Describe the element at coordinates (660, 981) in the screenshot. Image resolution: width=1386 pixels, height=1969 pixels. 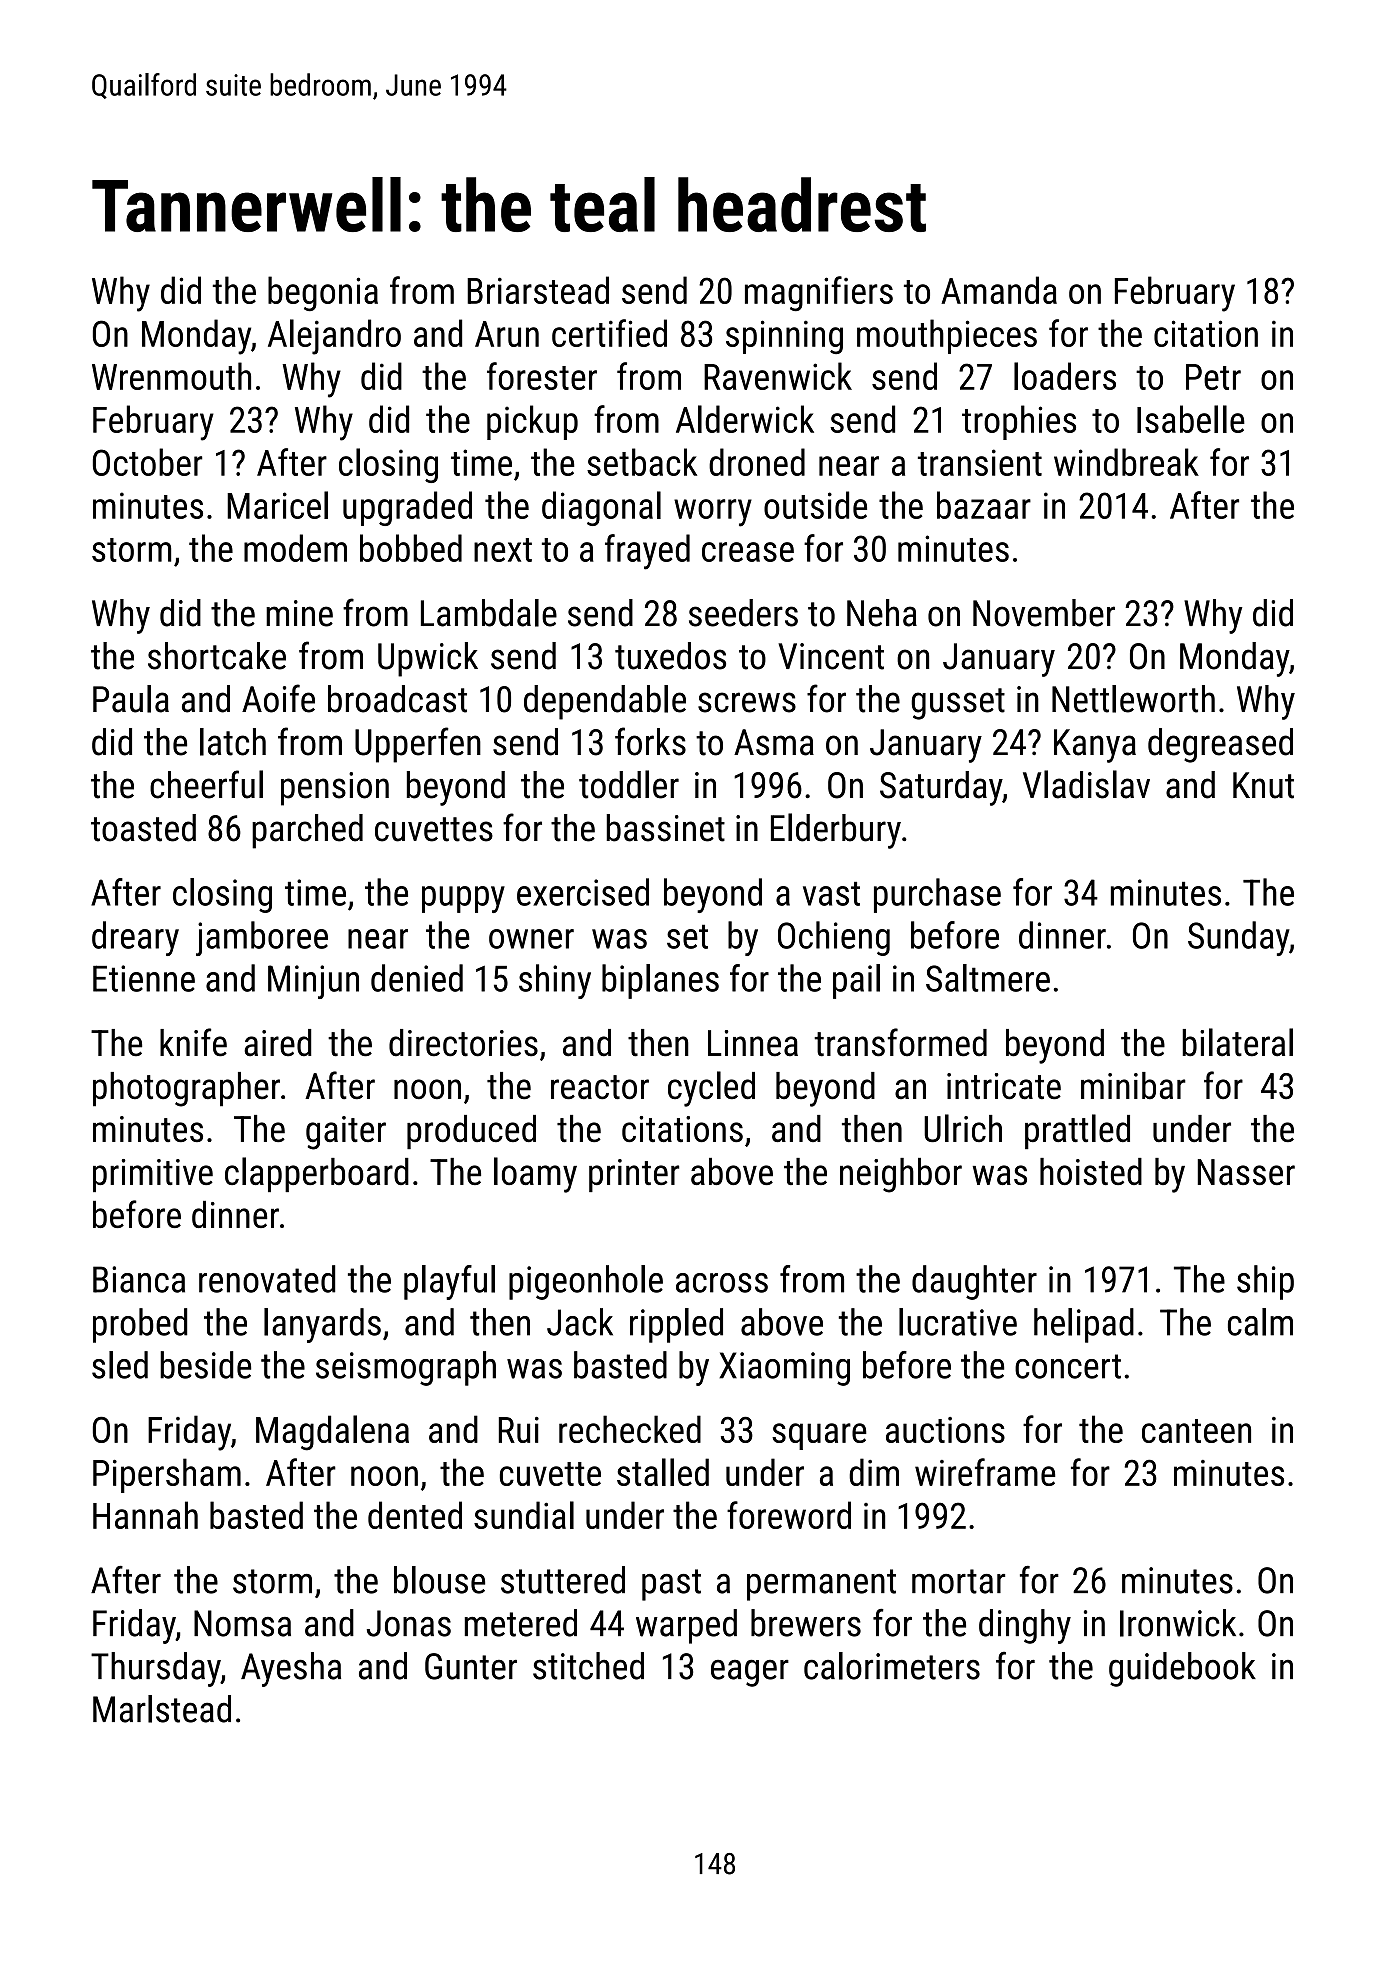
I see `biplanes` at that location.
